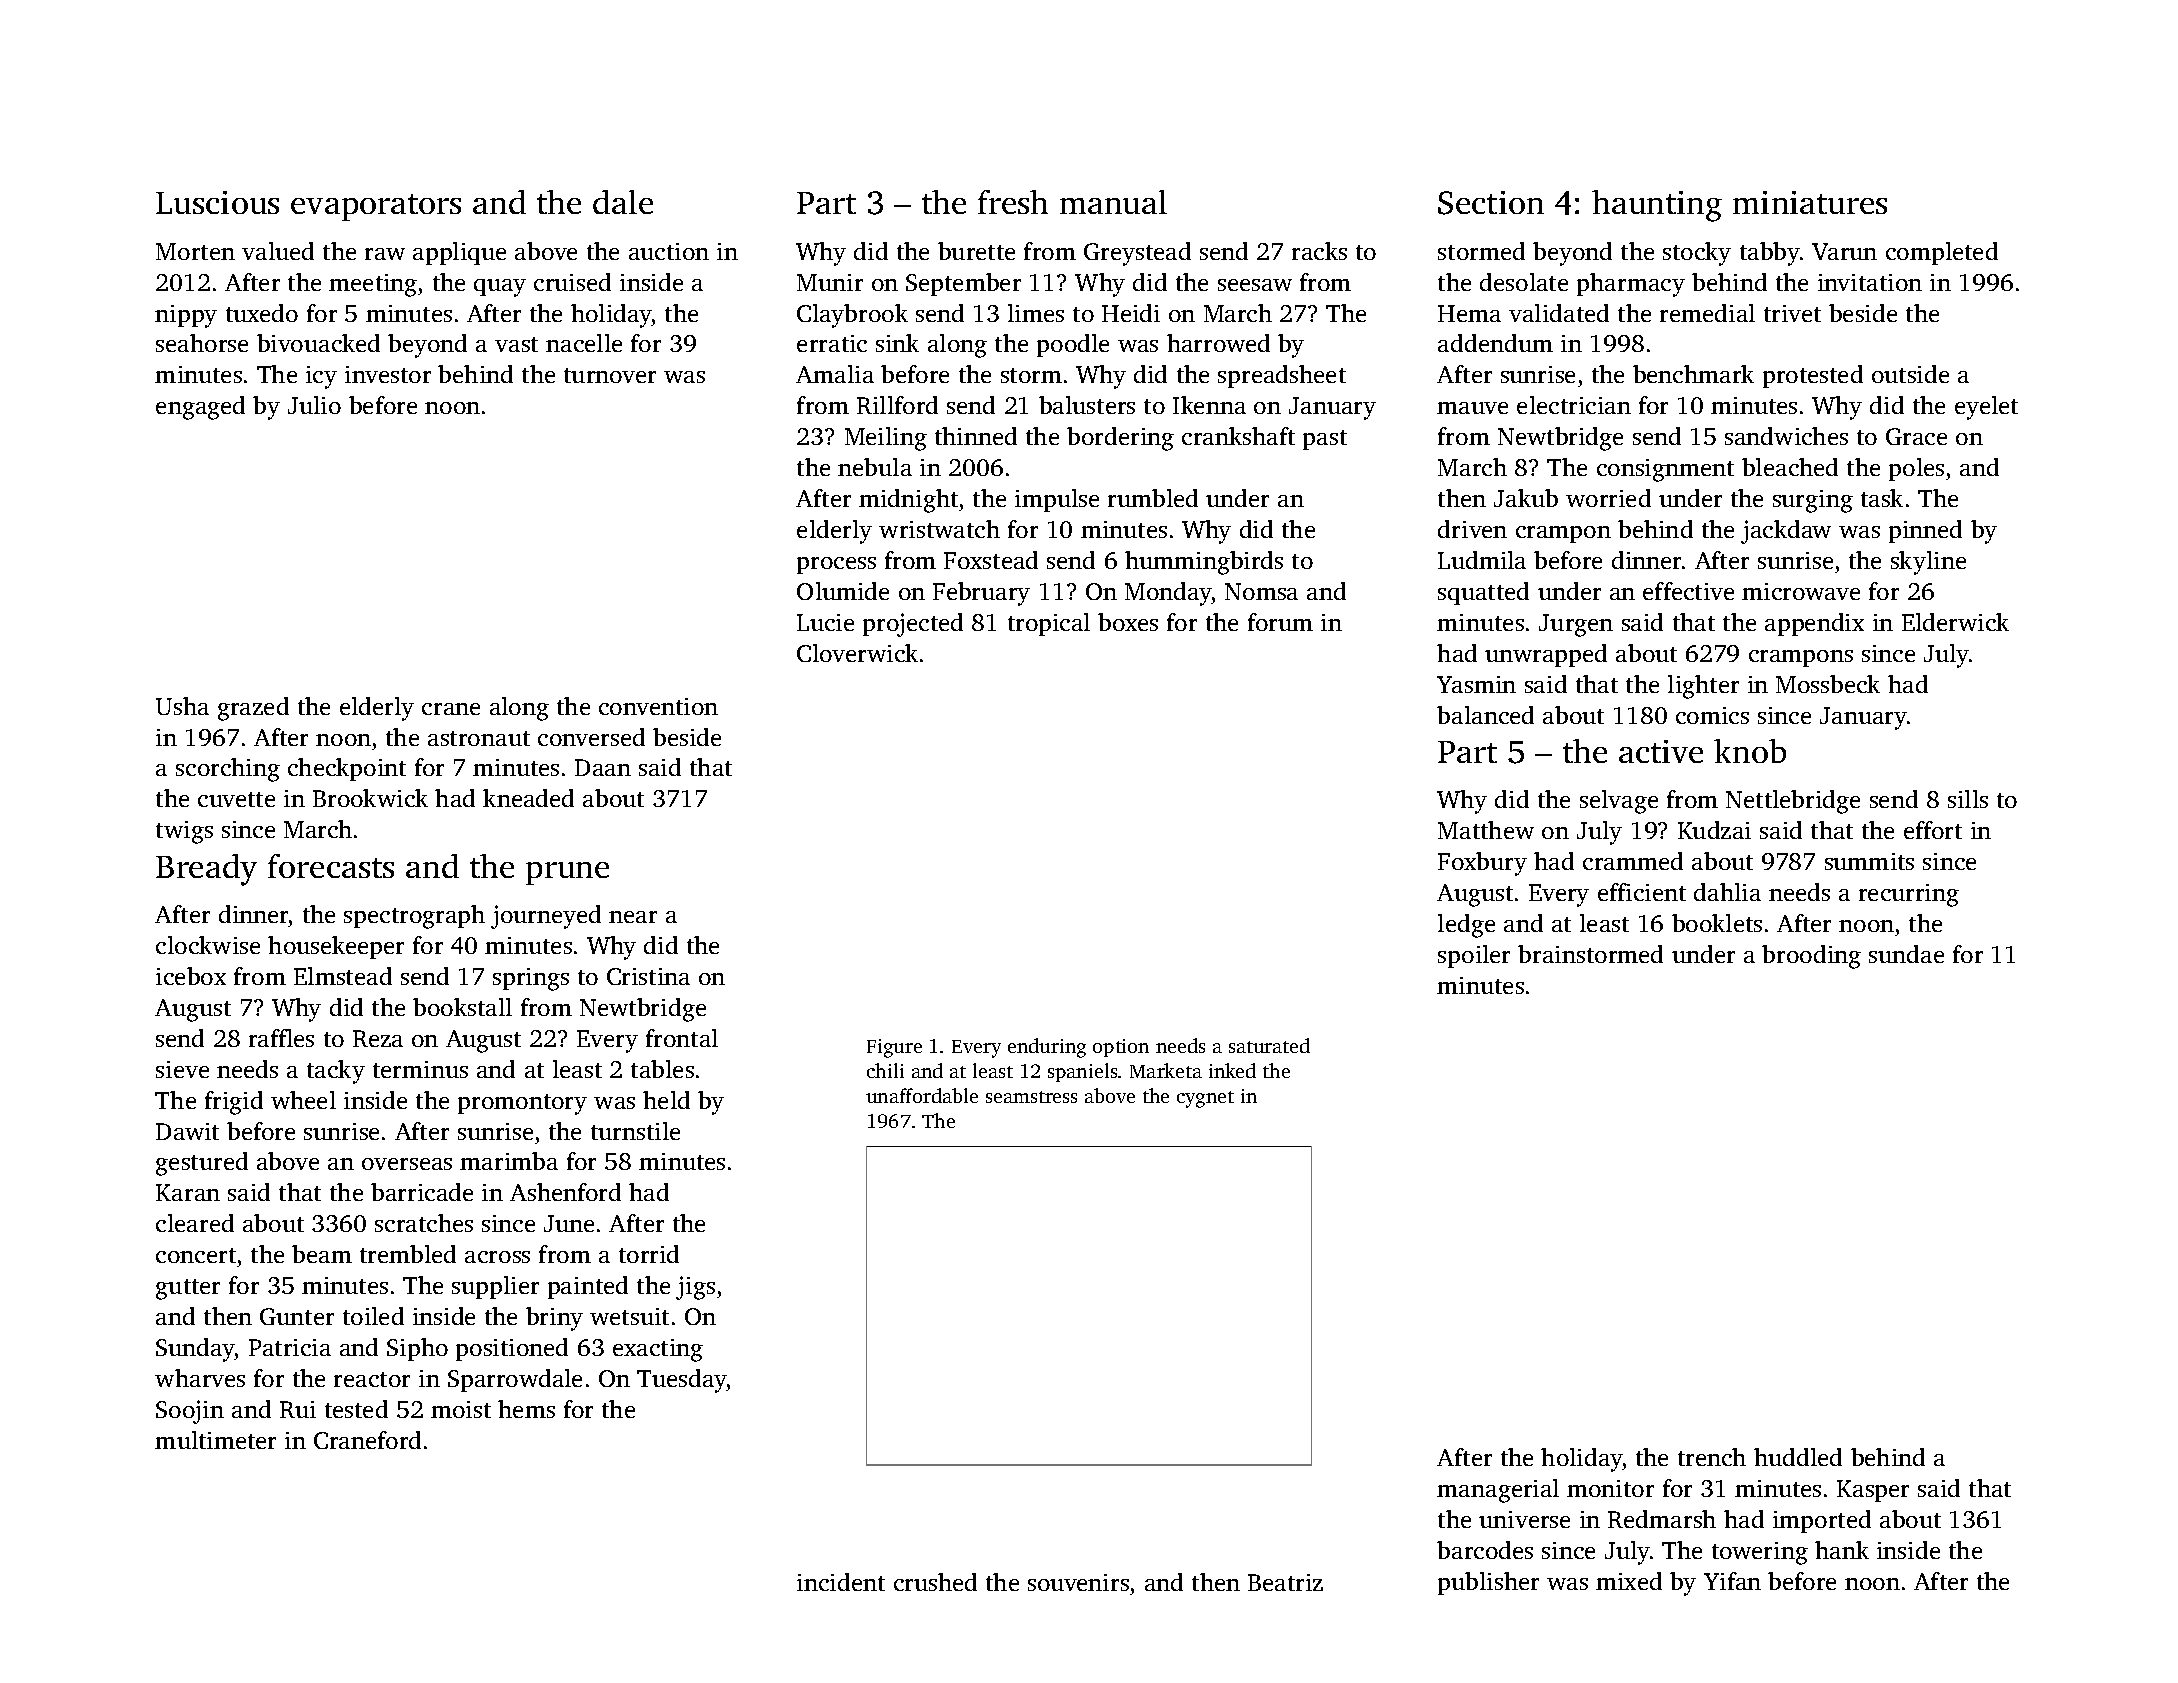  I want to click on moist, so click(461, 1409).
